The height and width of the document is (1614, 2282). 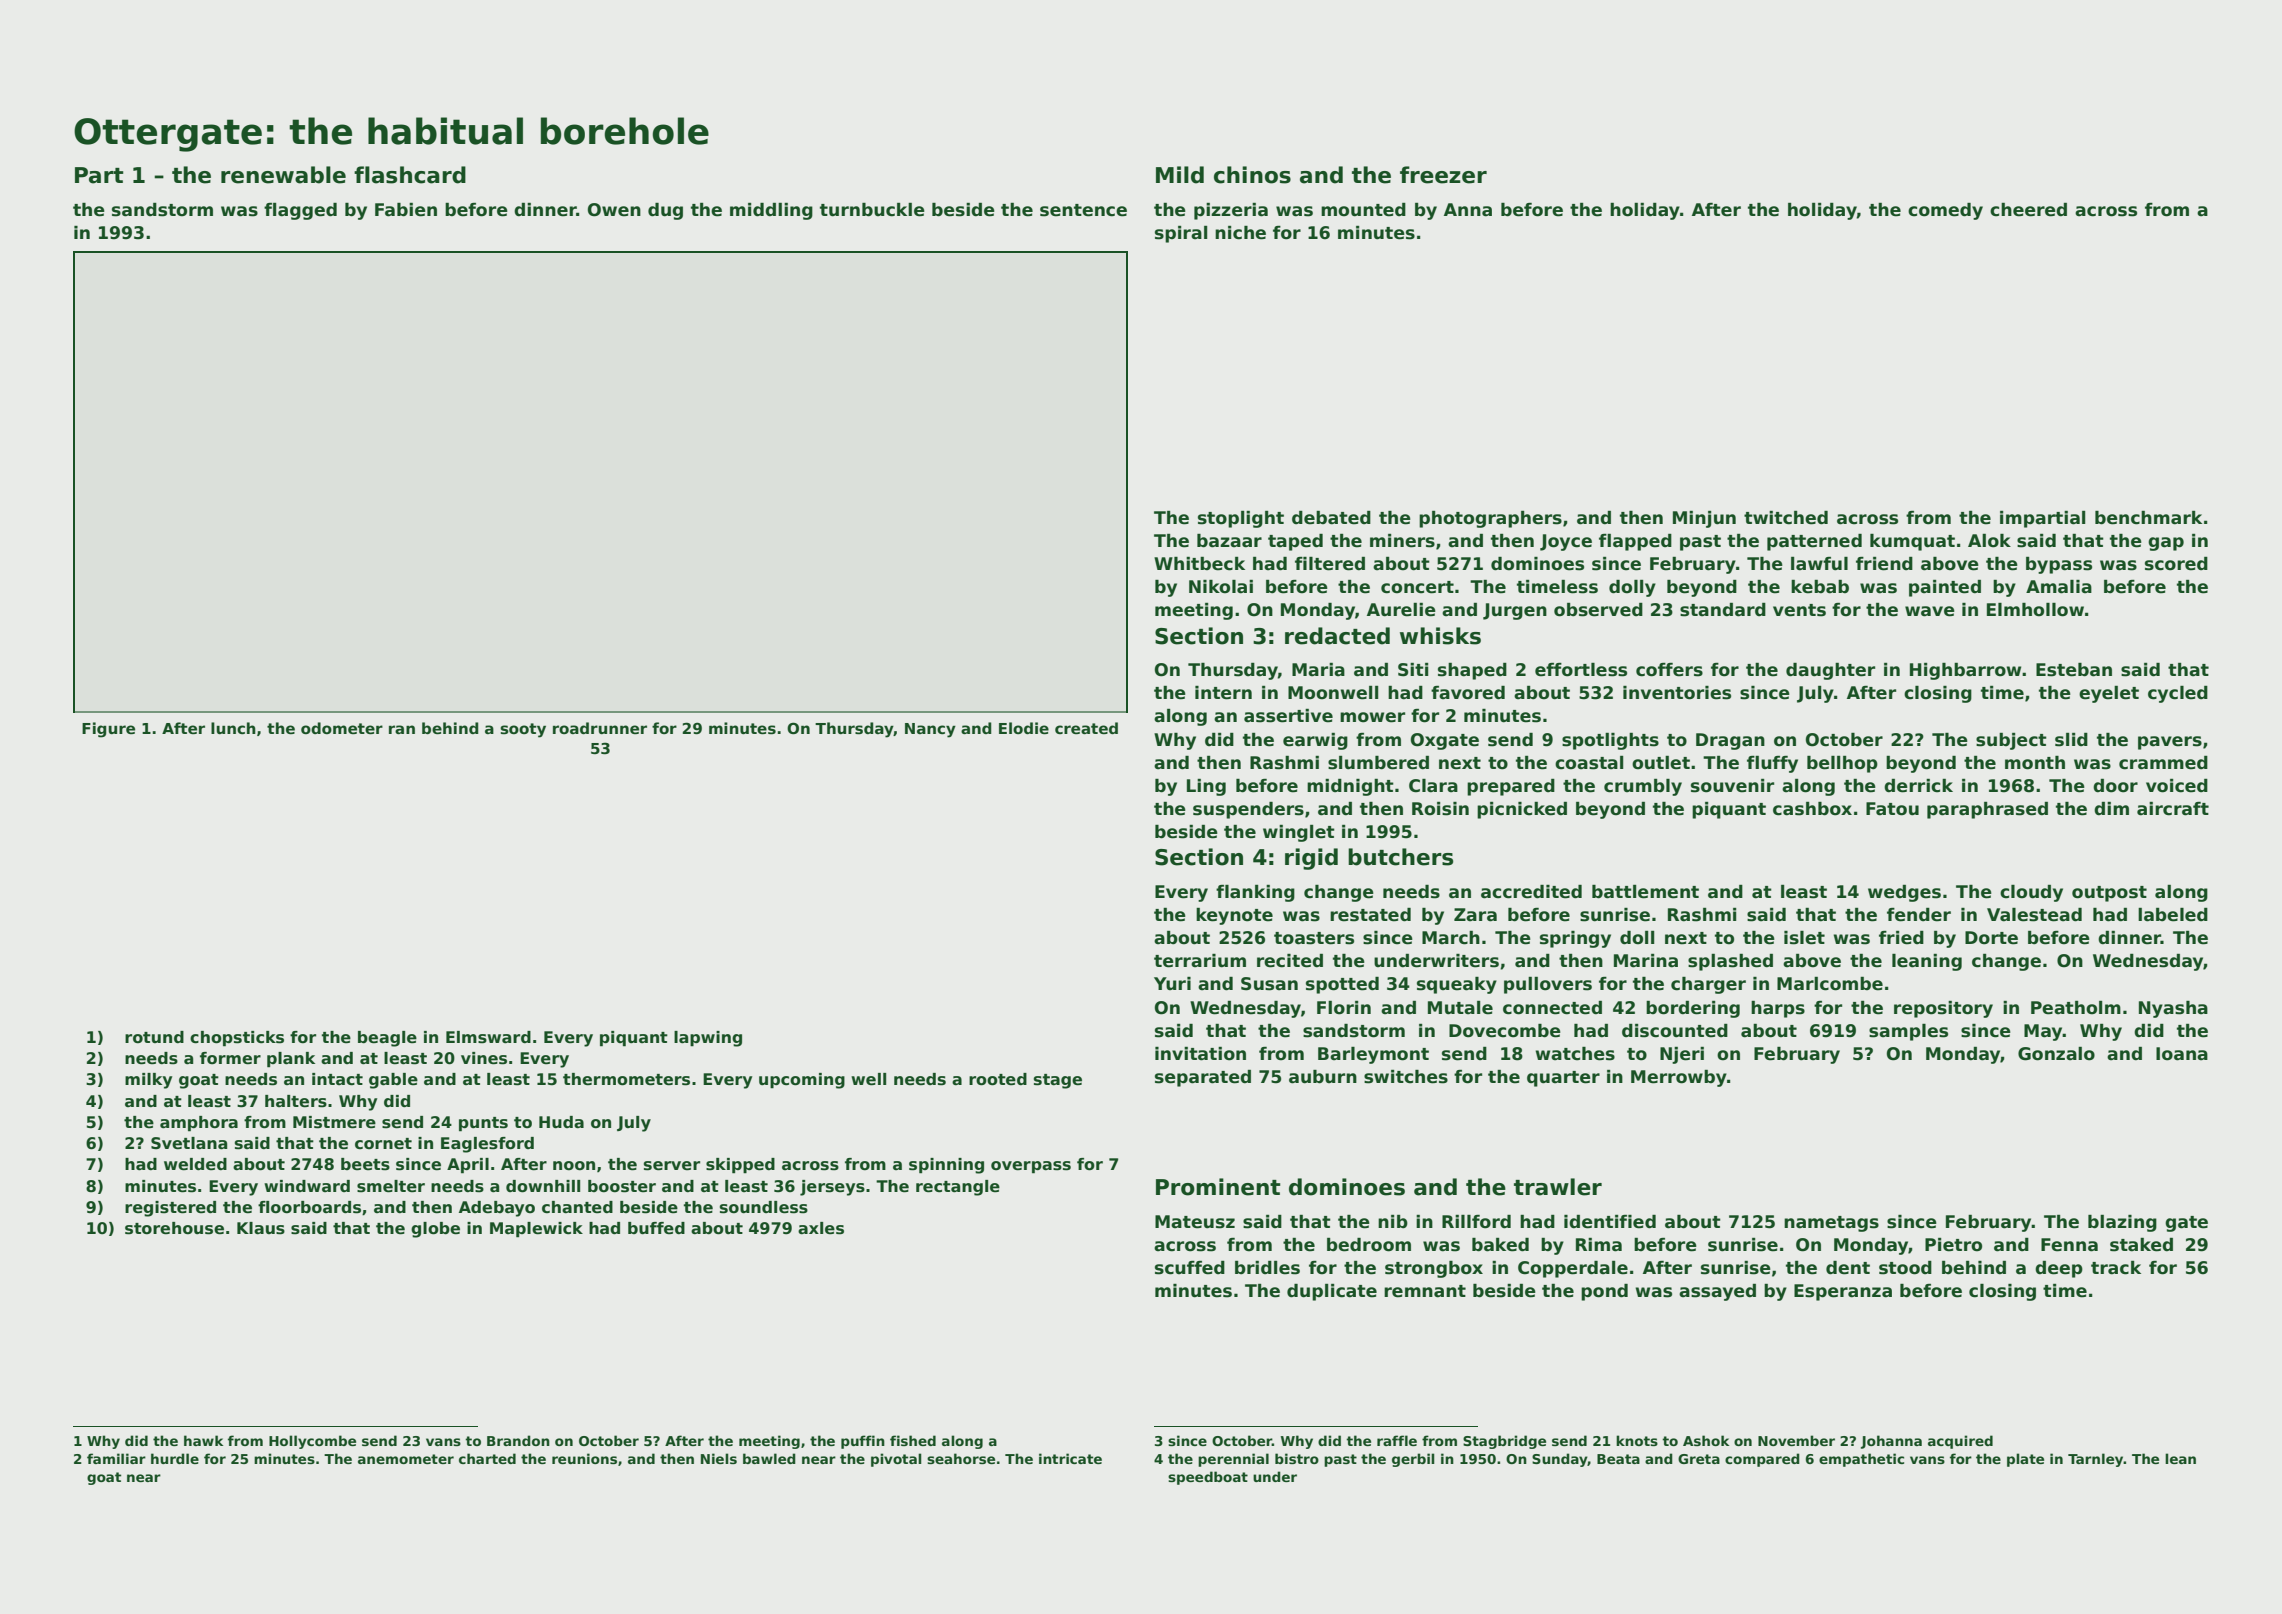 I want to click on Maria, so click(x=1318, y=670).
